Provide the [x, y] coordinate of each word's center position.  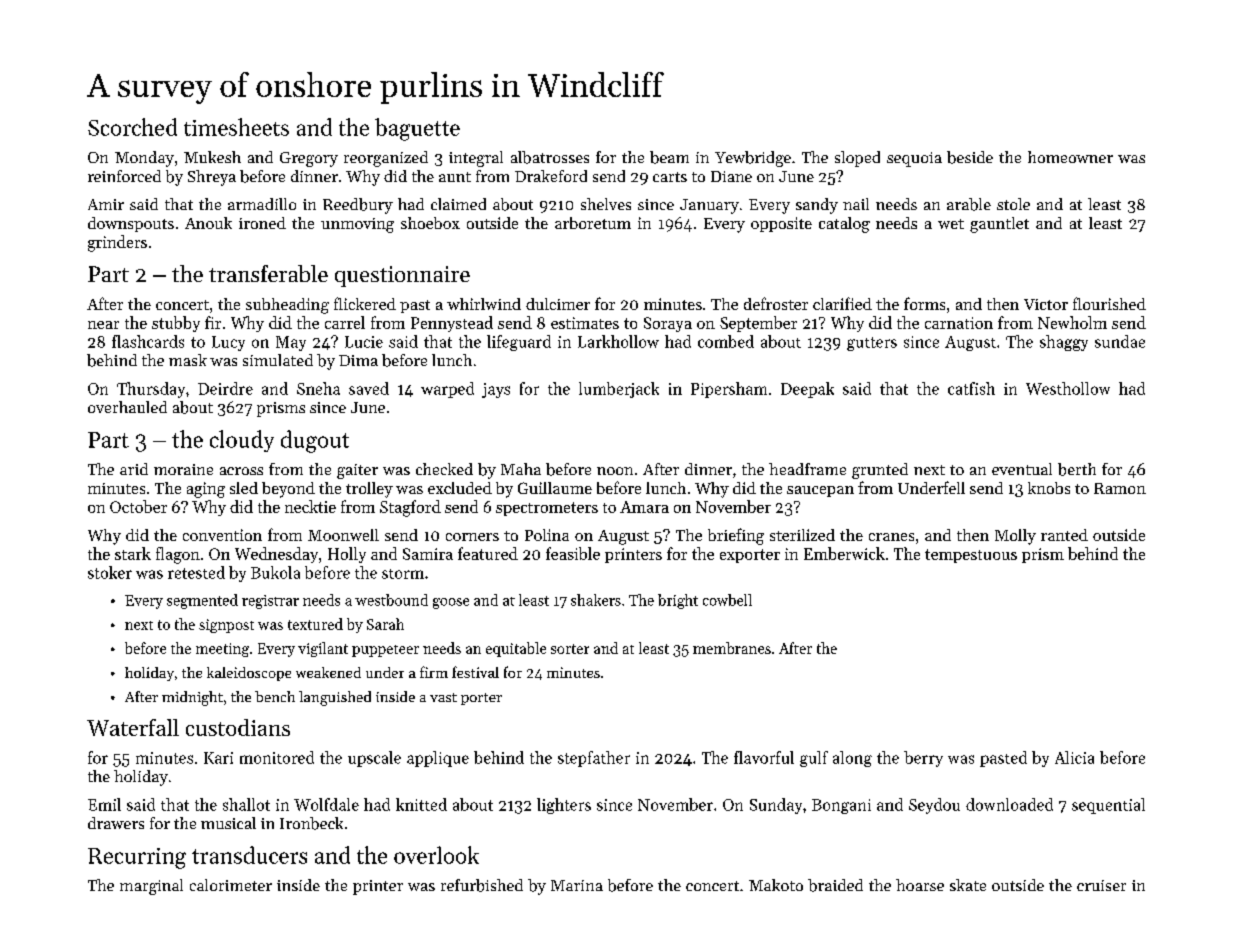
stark [133, 553]
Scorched [132, 127]
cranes [891, 537]
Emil [104, 804]
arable [969, 204]
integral [476, 159]
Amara [644, 507]
